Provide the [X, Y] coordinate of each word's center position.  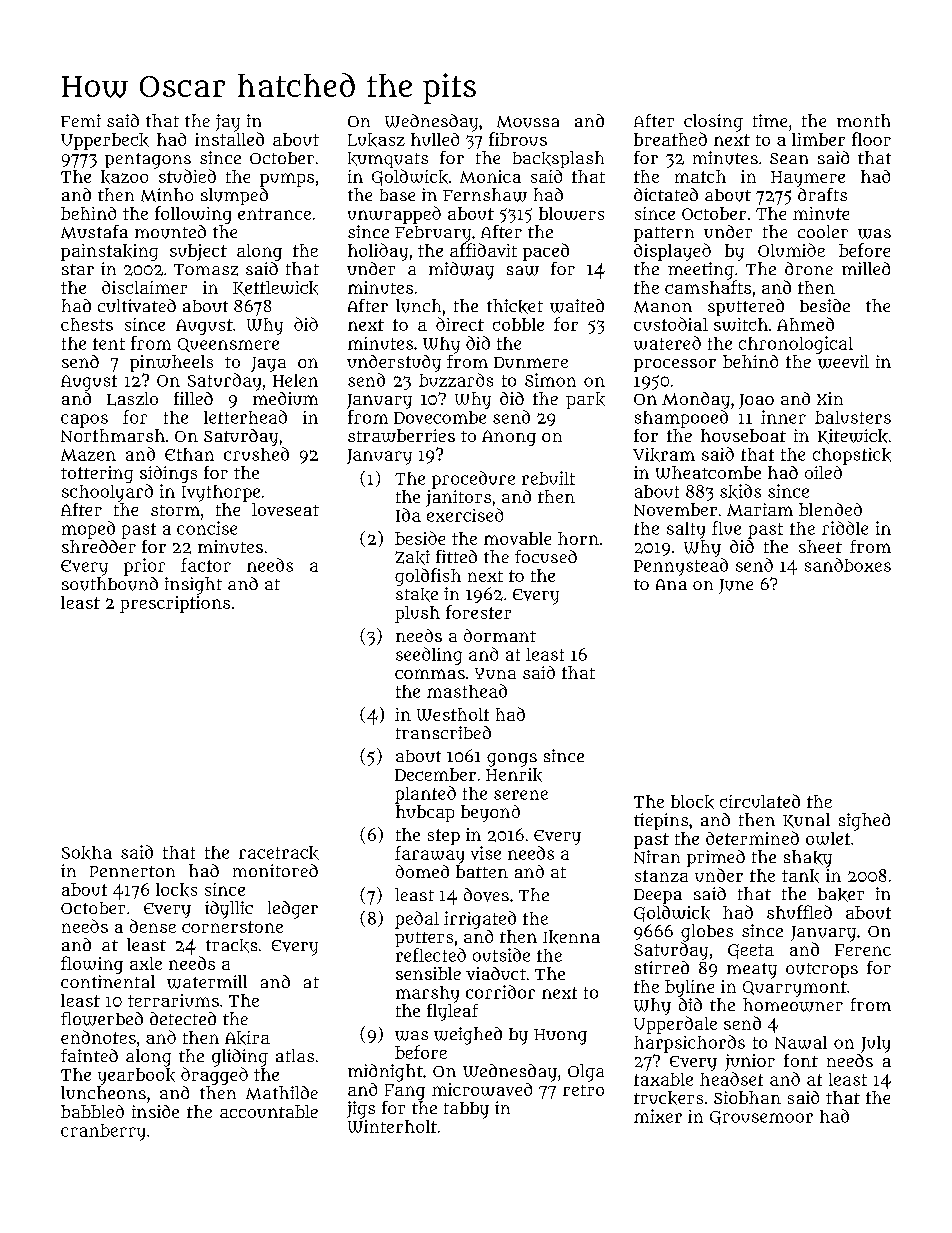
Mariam [760, 509]
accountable [269, 1111]
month [863, 120]
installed [229, 139]
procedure [473, 480]
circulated [760, 801]
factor [206, 565]
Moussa [528, 122]
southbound [110, 584]
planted [425, 795]
